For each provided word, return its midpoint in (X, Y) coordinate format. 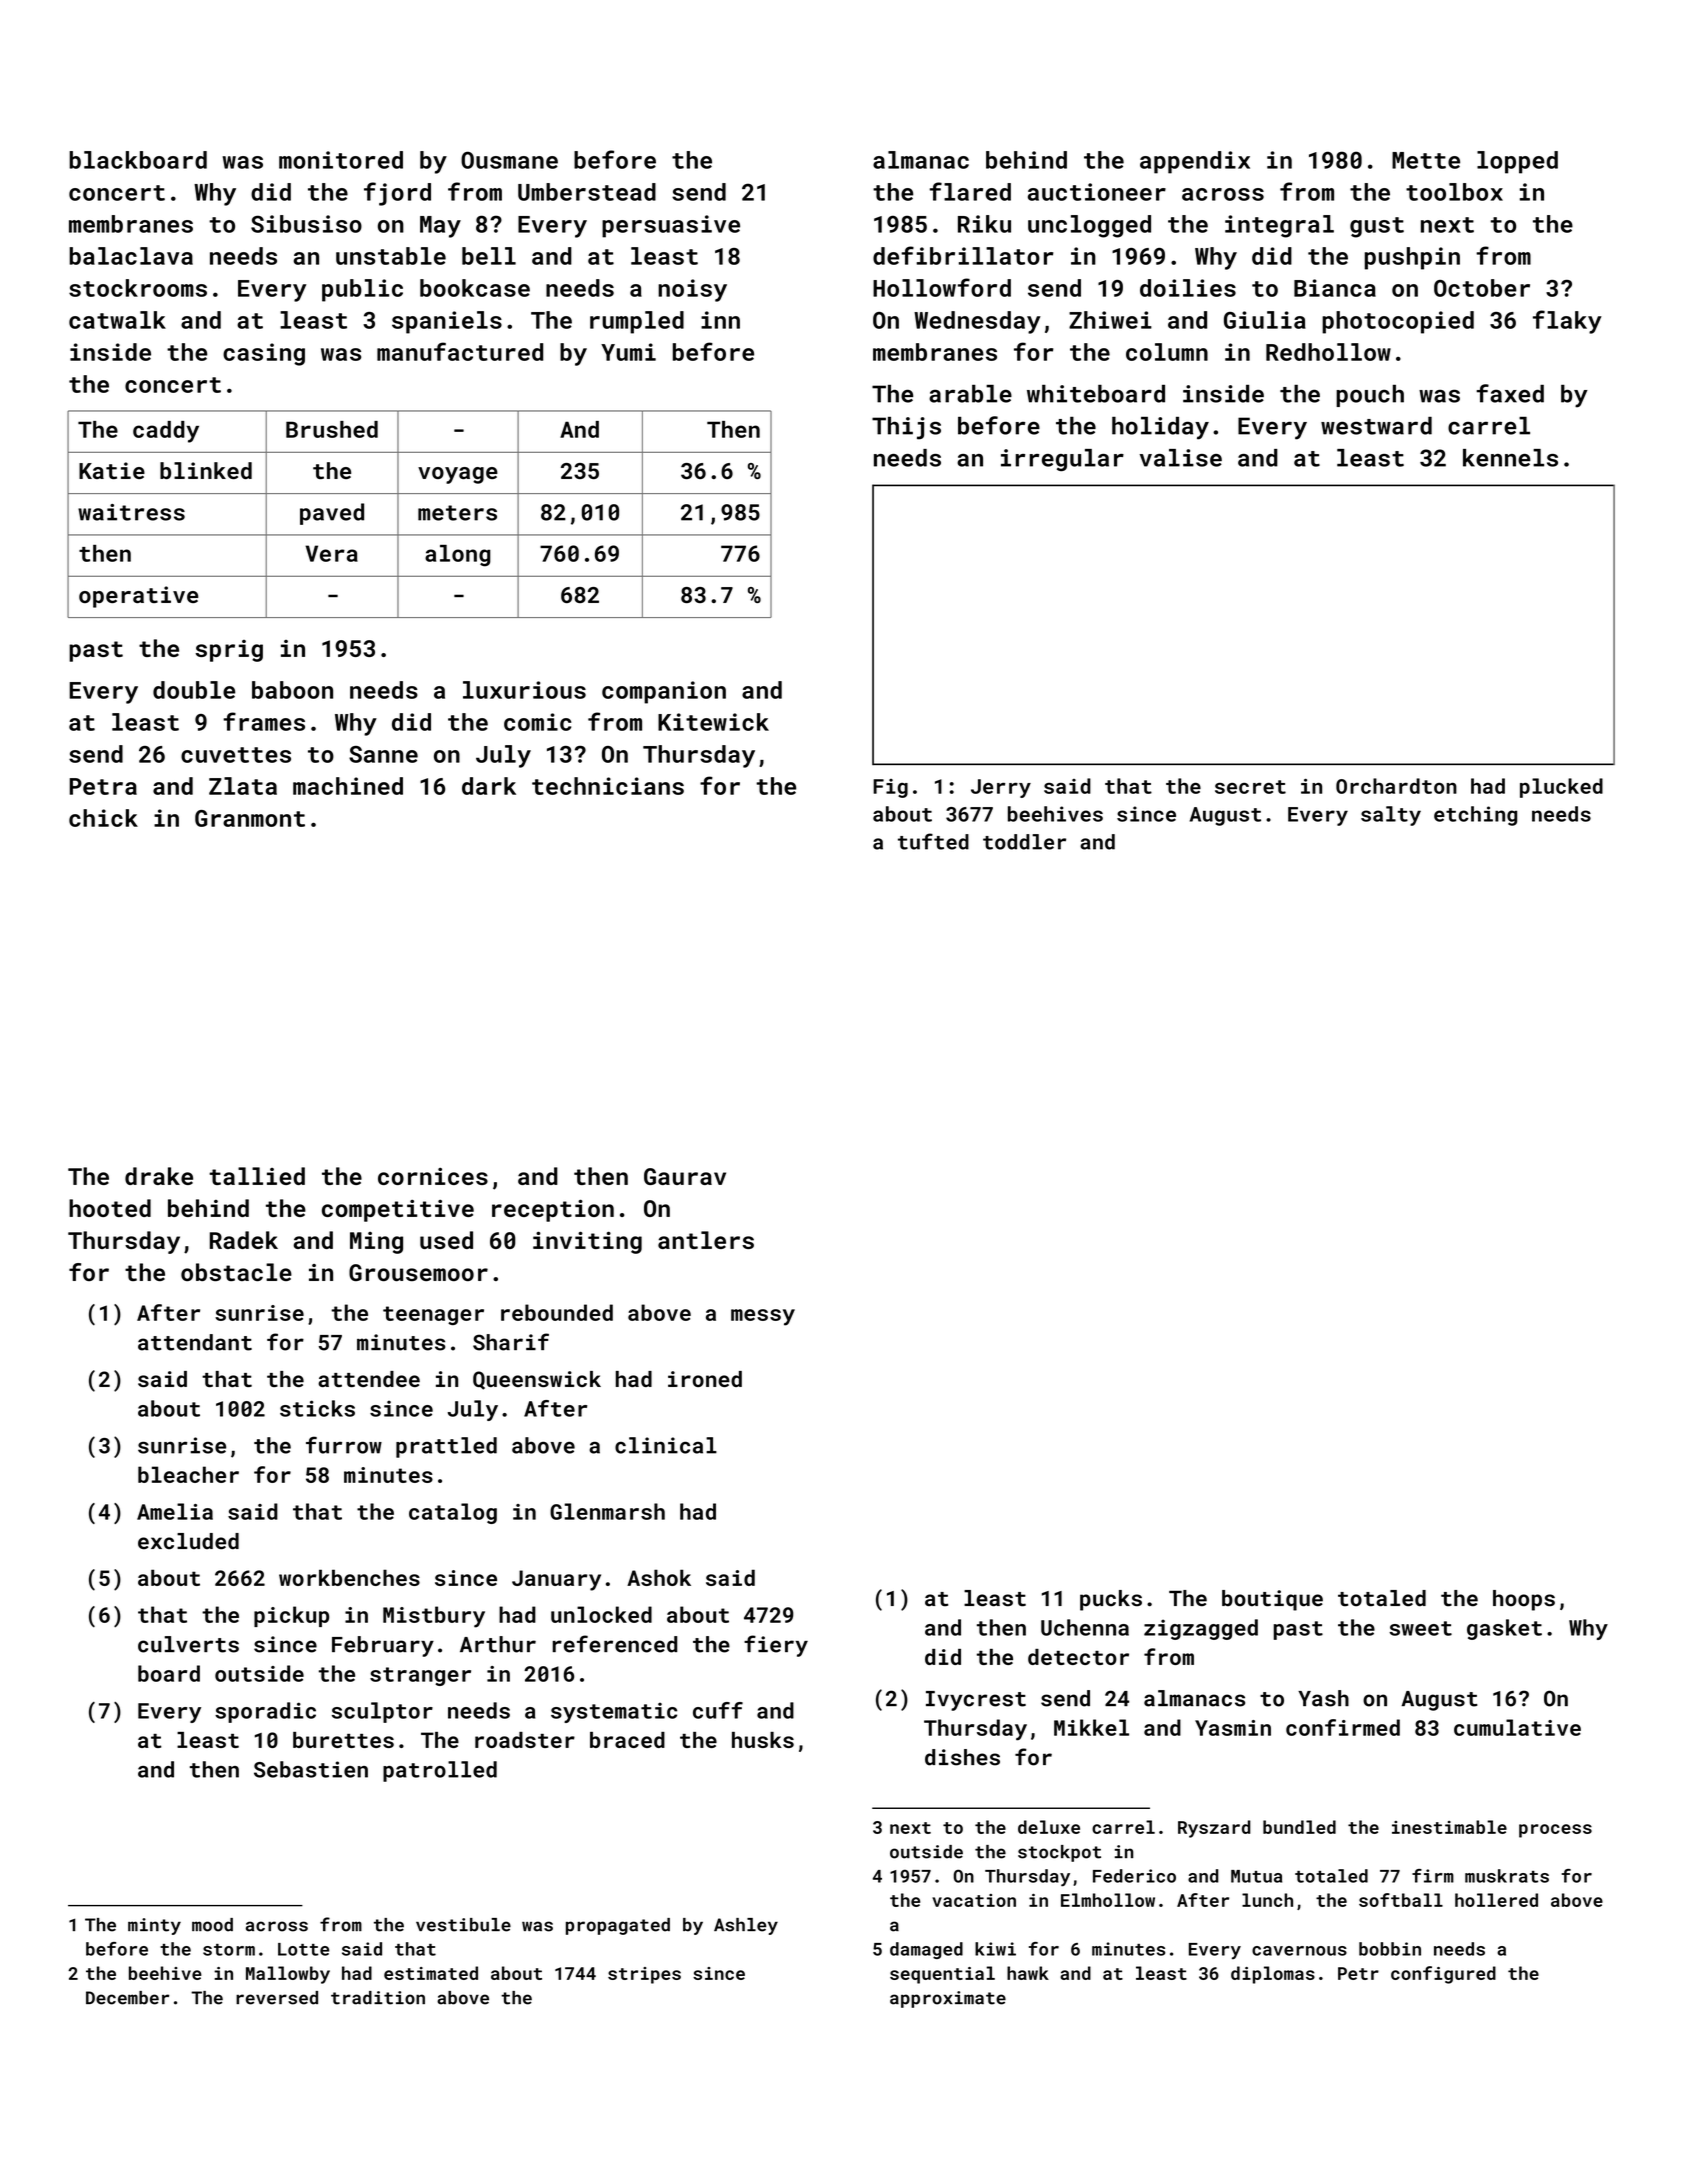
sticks (317, 1408)
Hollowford (942, 287)
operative (138, 597)
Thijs (906, 428)
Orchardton (1396, 786)
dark (489, 786)
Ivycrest (976, 1701)
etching (1475, 816)
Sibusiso (306, 224)
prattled (446, 1447)
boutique (1272, 1600)
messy (763, 1317)
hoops (1524, 1600)
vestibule (463, 1925)
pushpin (1412, 258)
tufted (933, 841)
